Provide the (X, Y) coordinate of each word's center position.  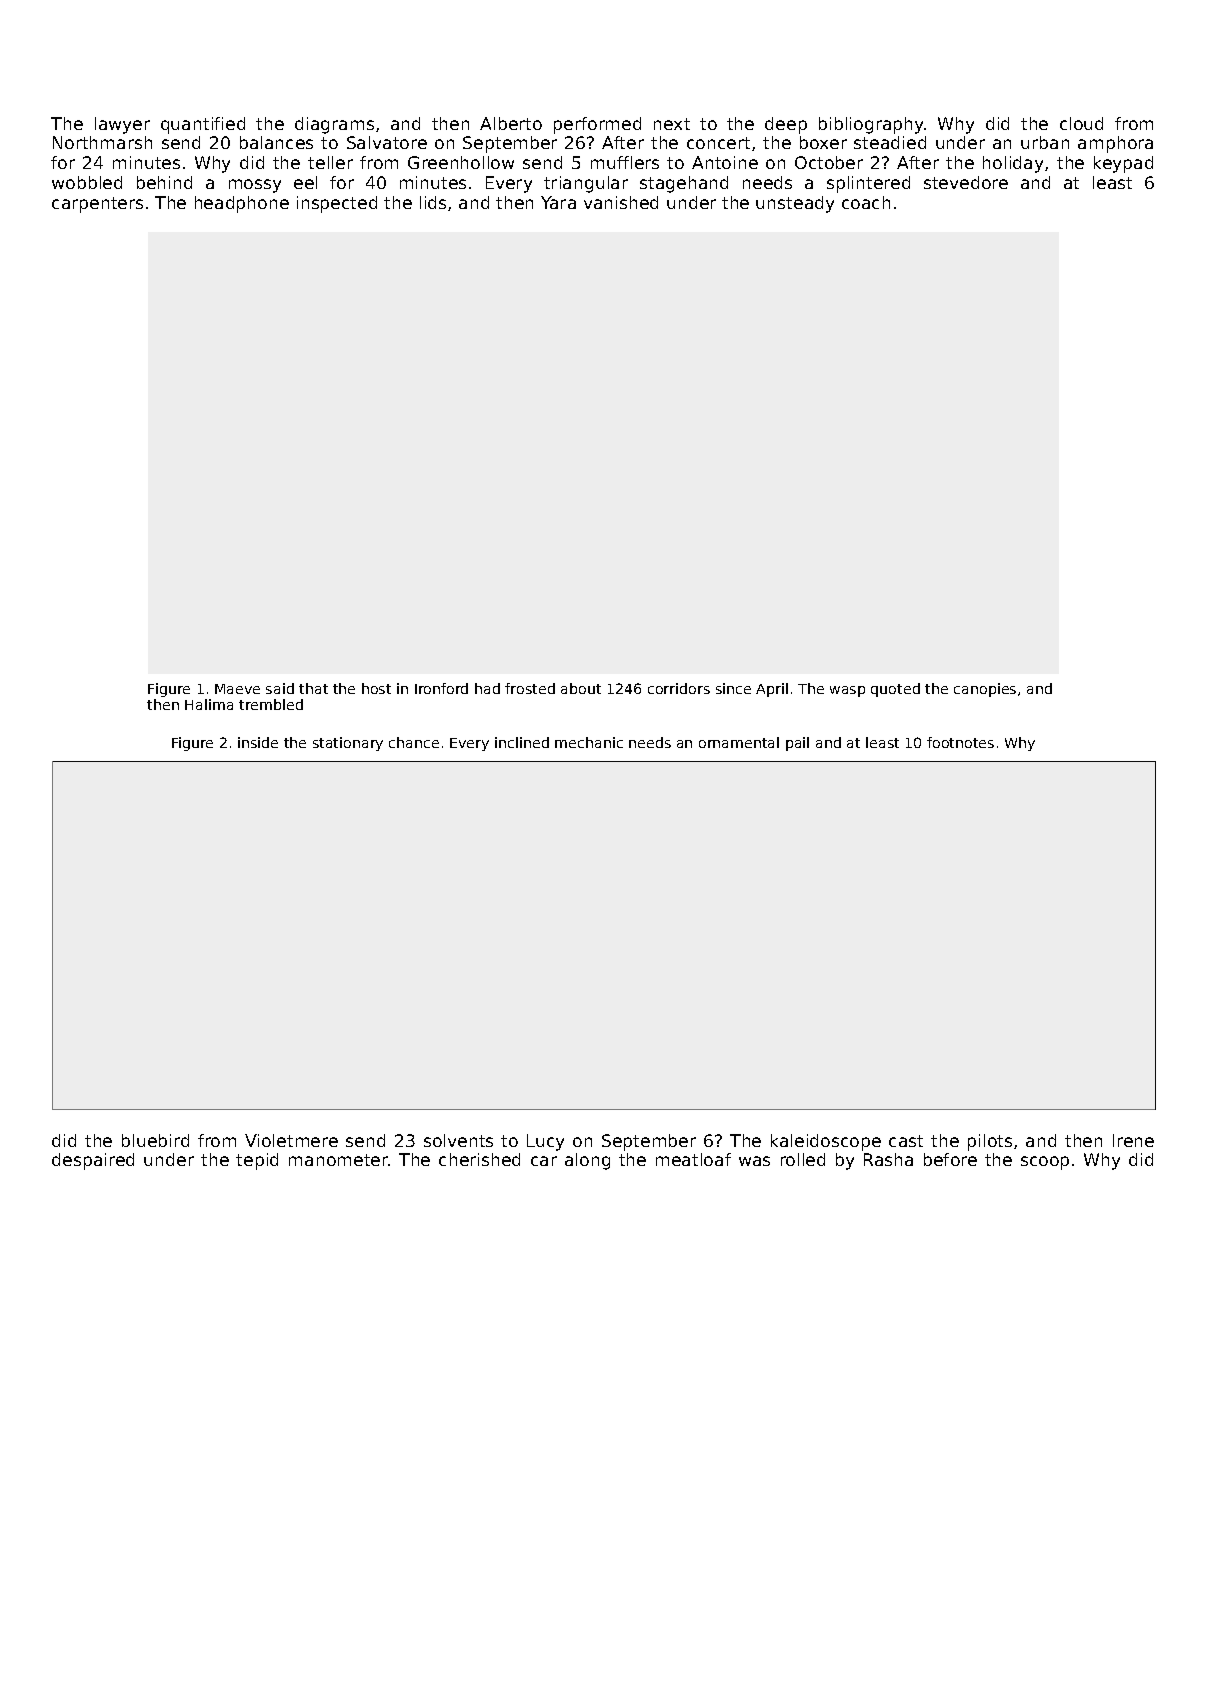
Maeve (237, 689)
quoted (895, 690)
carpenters (97, 205)
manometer (339, 1160)
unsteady (795, 204)
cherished (479, 1159)
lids (433, 202)
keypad (1123, 164)
